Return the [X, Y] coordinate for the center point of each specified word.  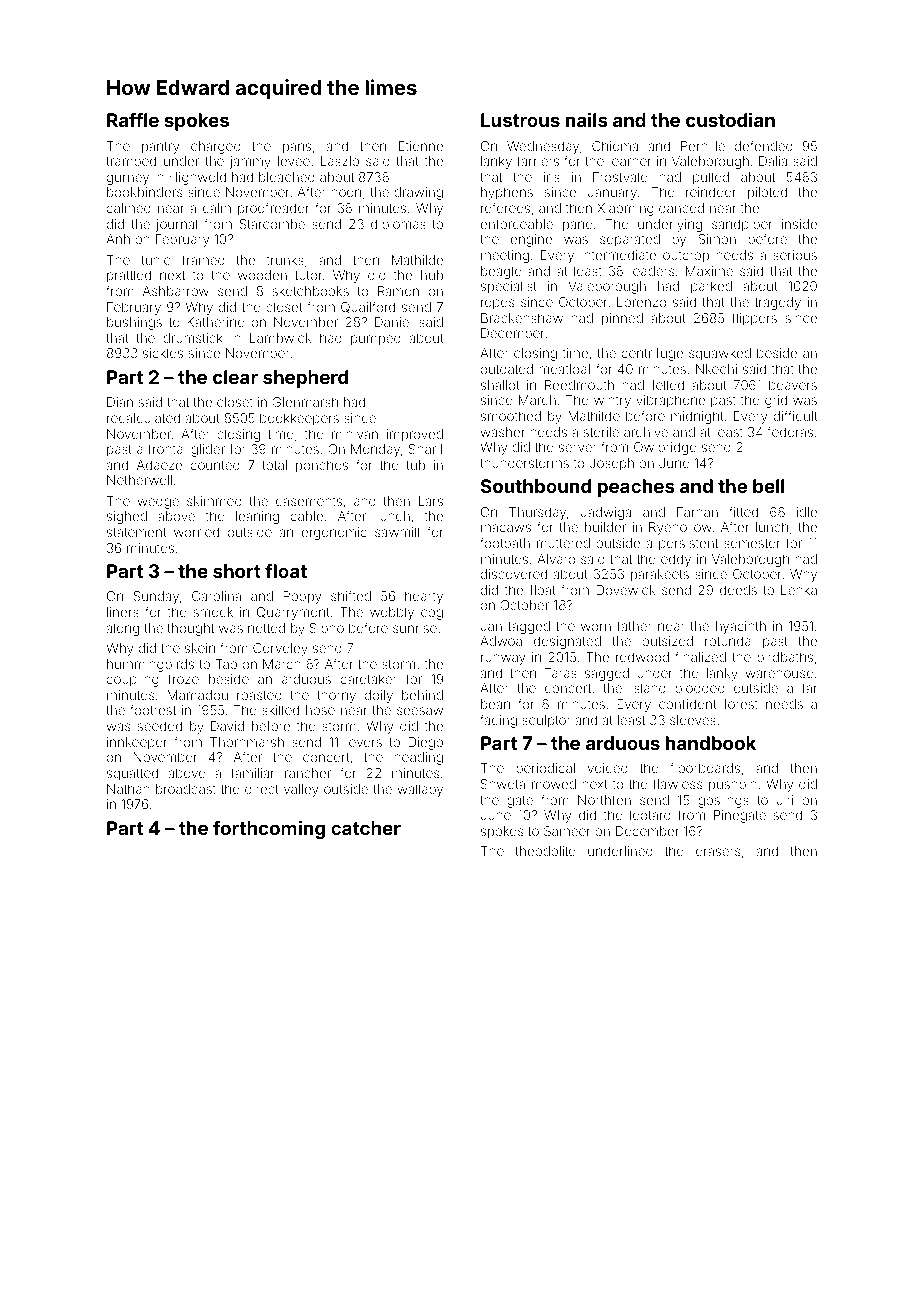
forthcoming [269, 829]
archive [646, 432]
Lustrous [520, 120]
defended [764, 145]
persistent [688, 544]
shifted [351, 595]
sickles [163, 353]
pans [297, 148]
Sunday [156, 597]
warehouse [780, 673]
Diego [425, 743]
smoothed [511, 416]
